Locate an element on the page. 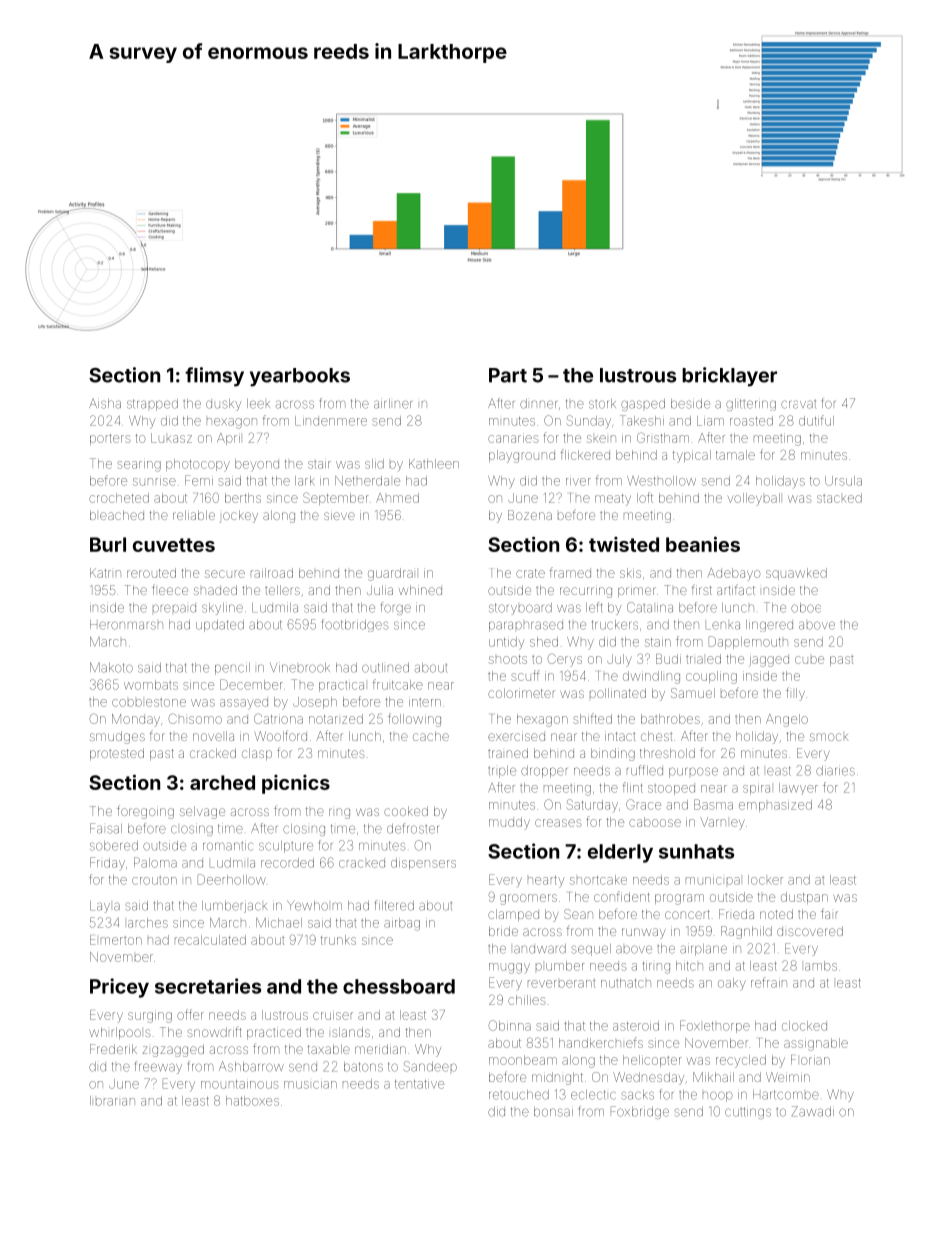 This document has height=1233, width=952. Ursula is located at coordinates (843, 481).
